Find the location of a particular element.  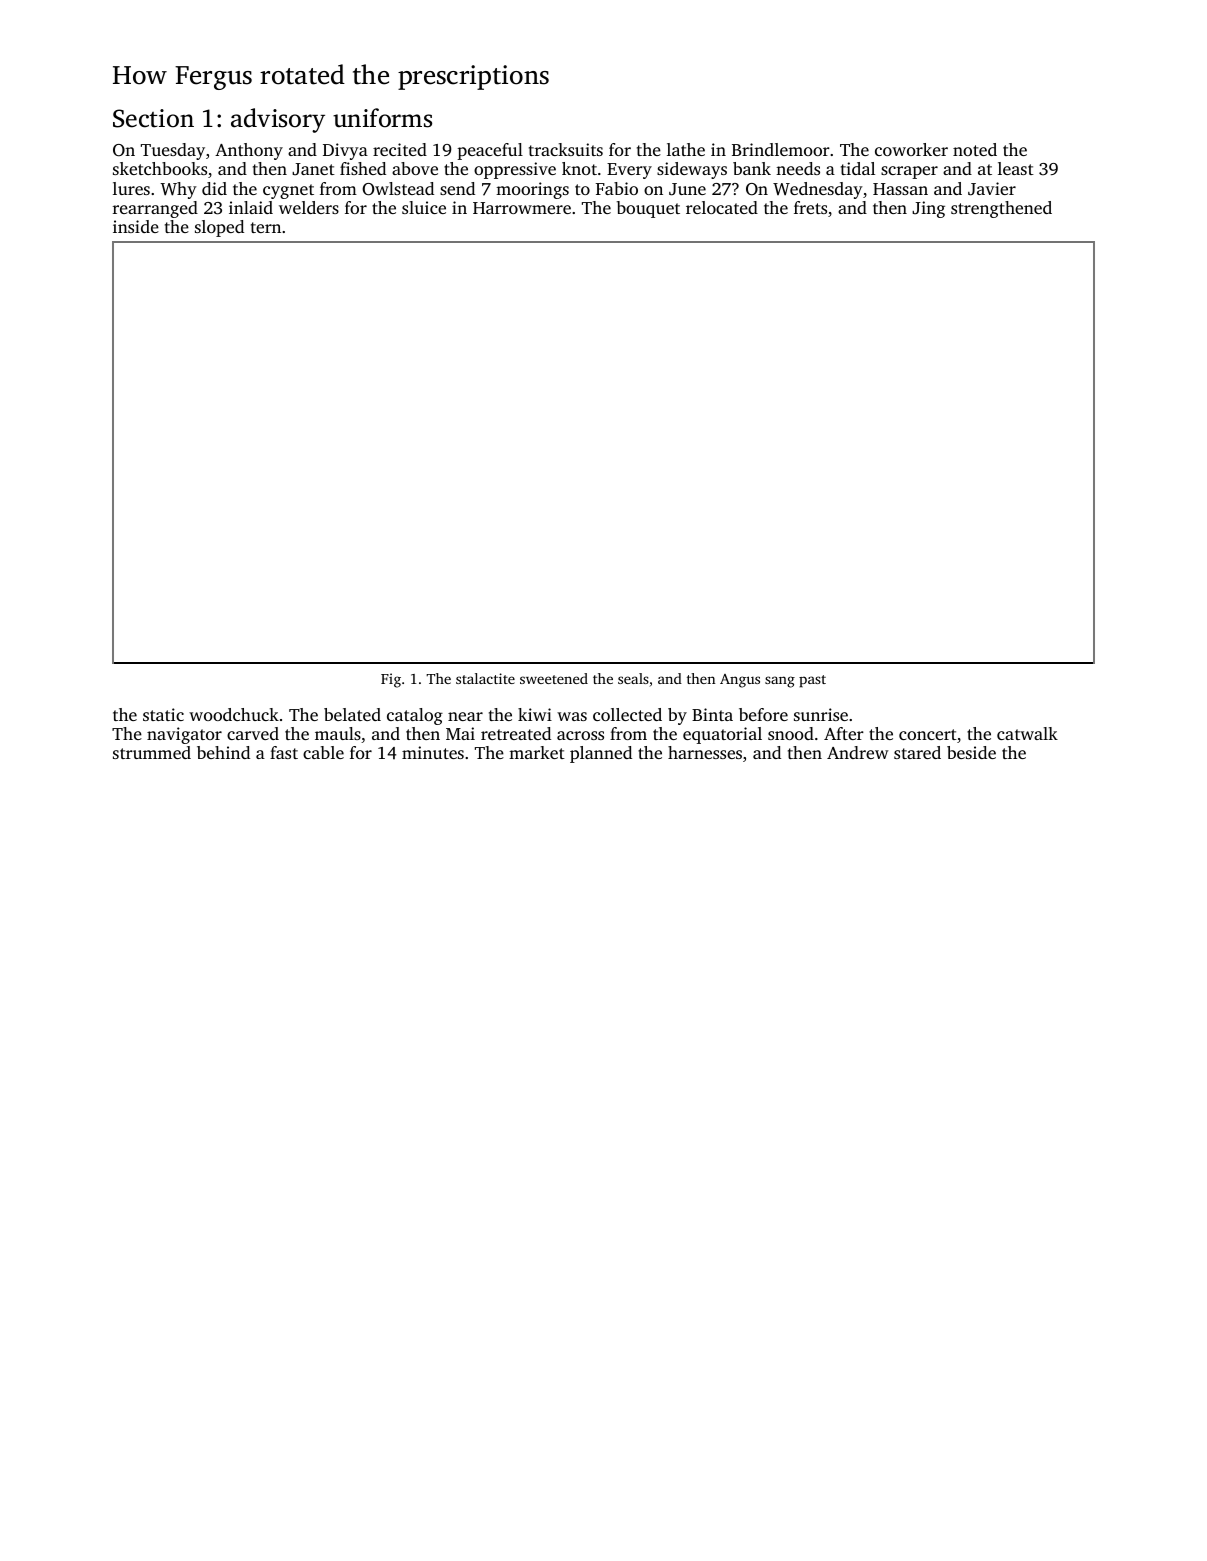

advisory is located at coordinates (278, 120).
